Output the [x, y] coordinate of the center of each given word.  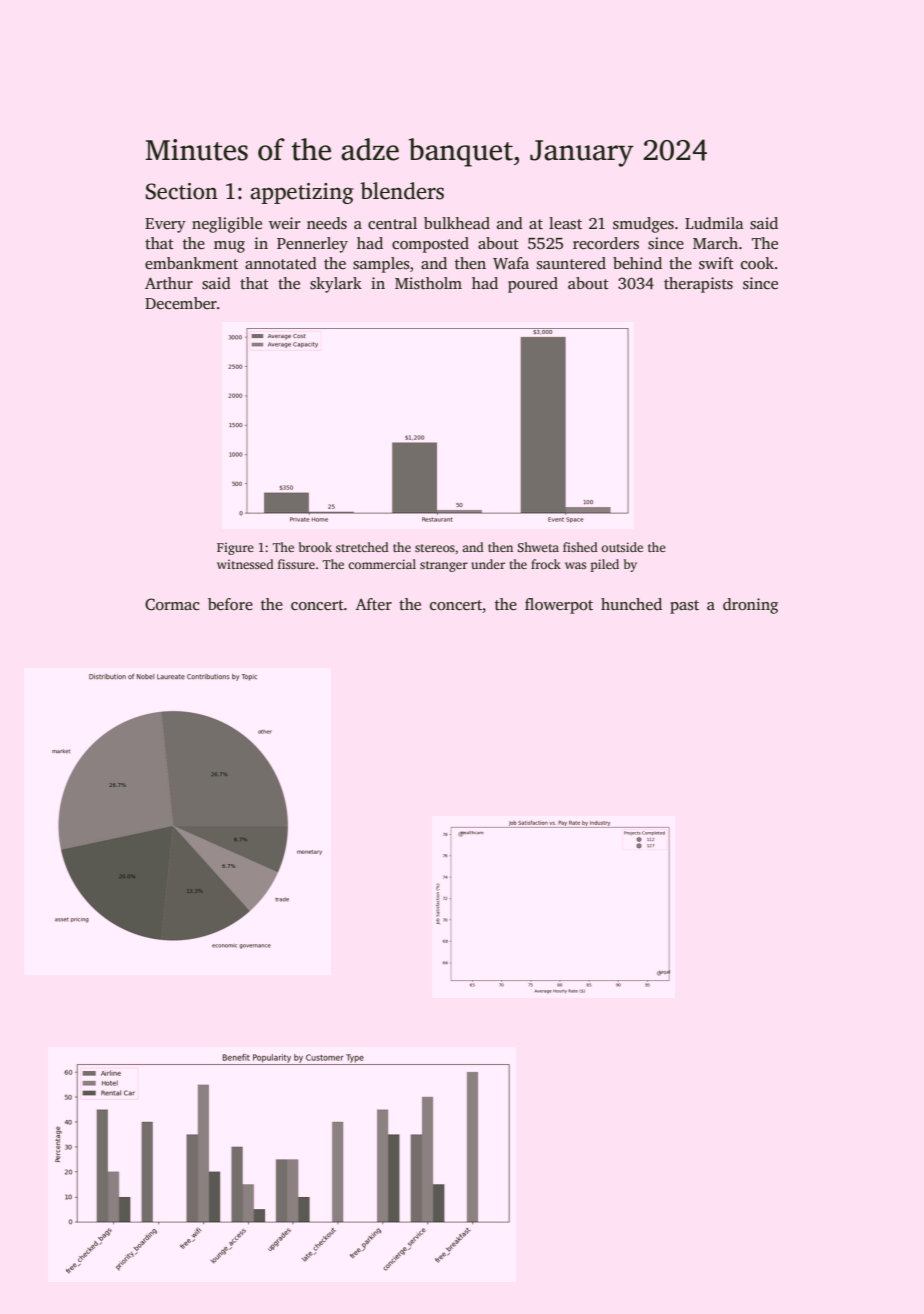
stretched [362, 547]
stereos [435, 548]
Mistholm [428, 283]
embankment [191, 263]
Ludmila [714, 223]
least [565, 223]
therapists [698, 285]
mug [229, 247]
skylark [336, 285]
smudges [643, 225]
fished [580, 547]
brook [315, 547]
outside [622, 547]
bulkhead [457, 223]
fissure [296, 564]
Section [182, 191]
